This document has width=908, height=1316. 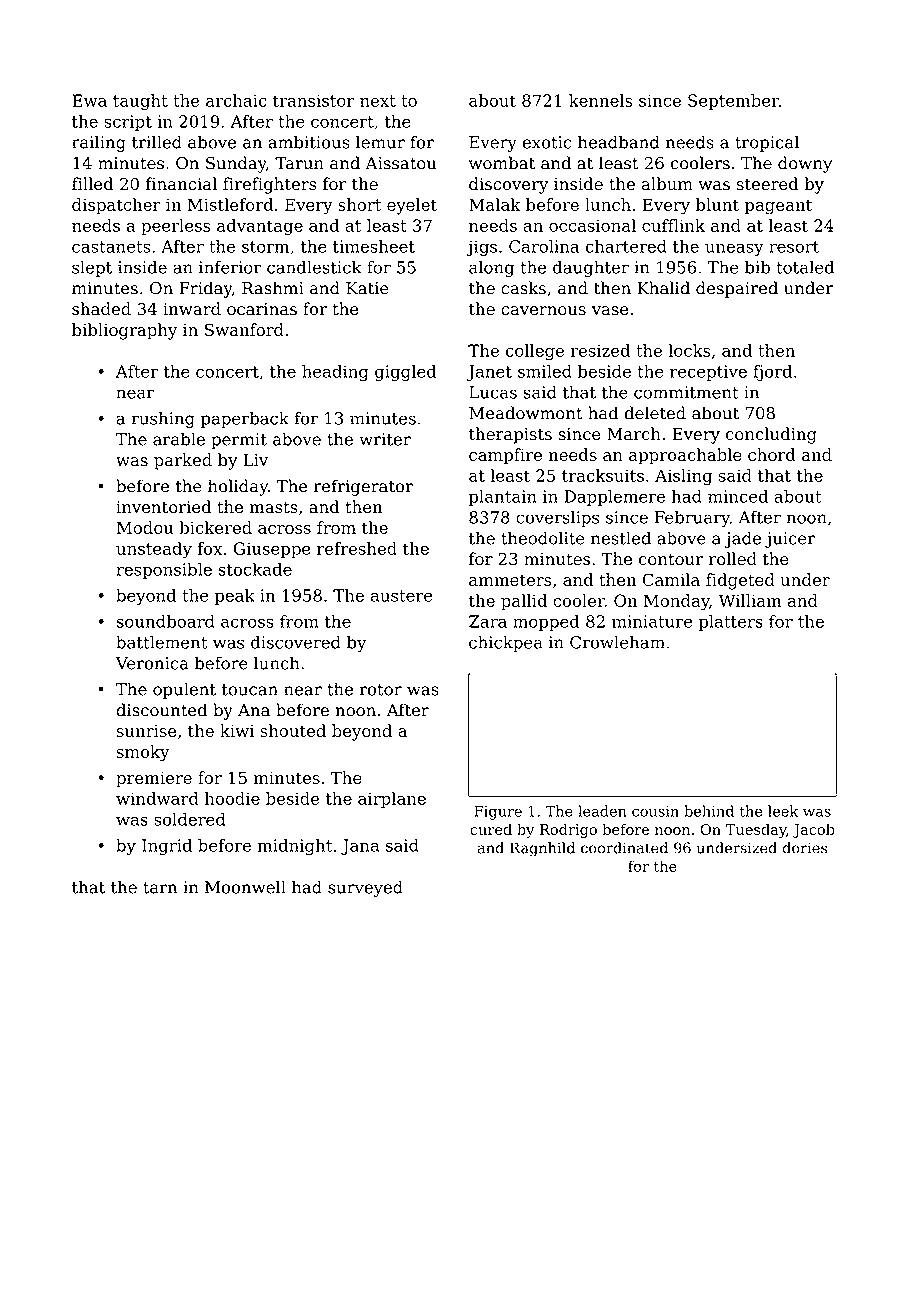 I want to click on chord, so click(x=772, y=454).
